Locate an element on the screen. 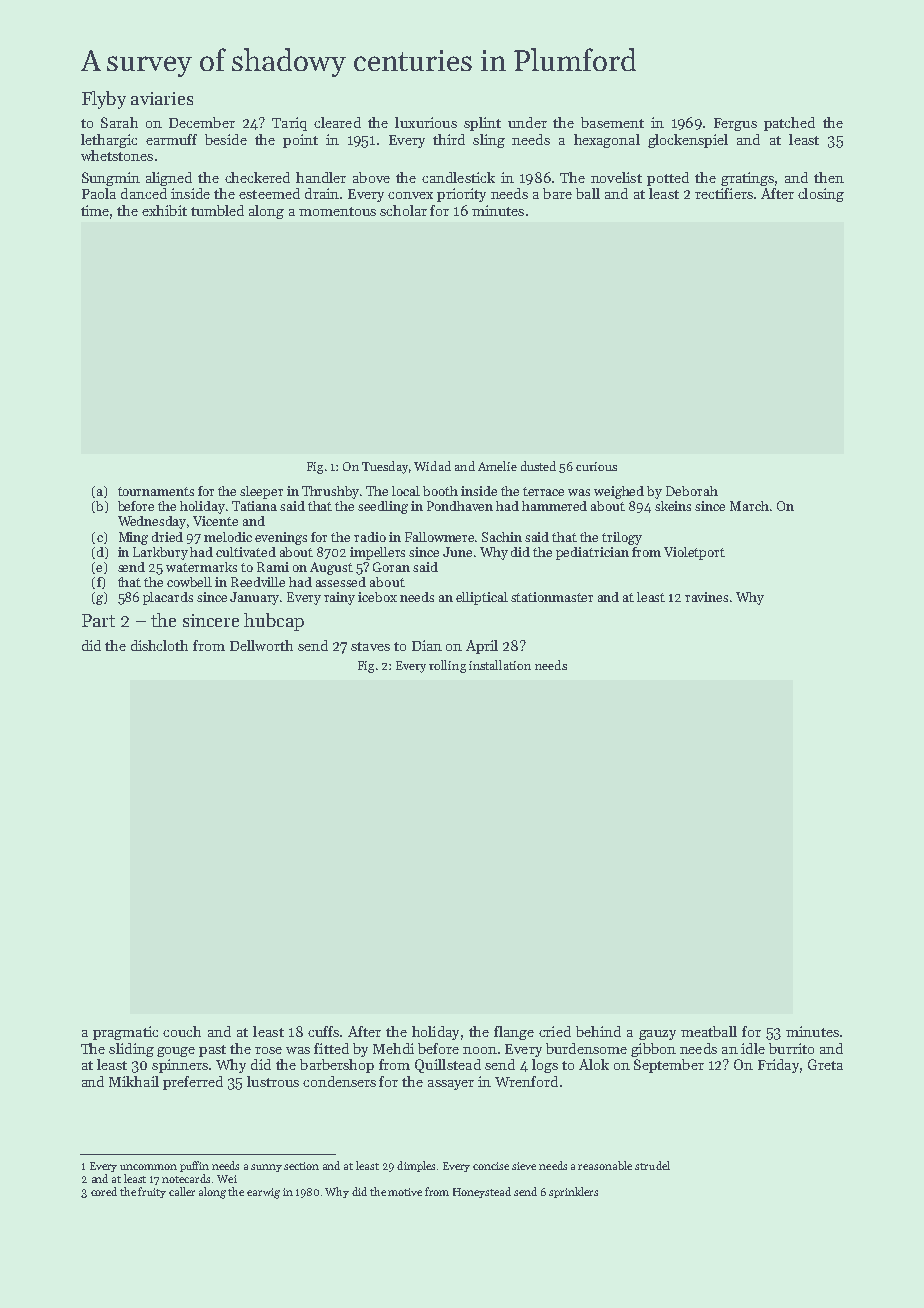  Flyby is located at coordinates (104, 100).
